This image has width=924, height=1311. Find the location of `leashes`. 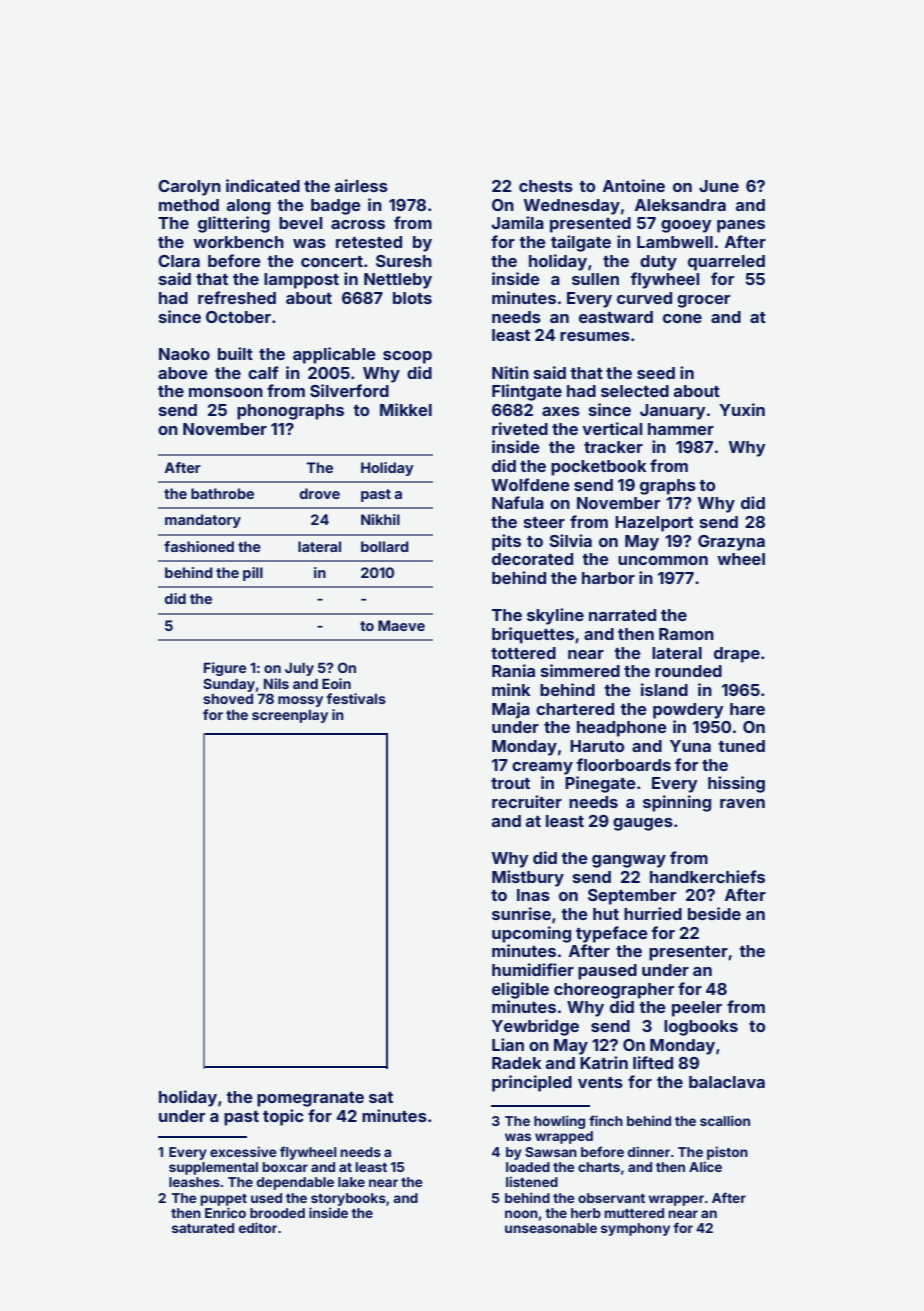

leashes is located at coordinates (194, 1182).
